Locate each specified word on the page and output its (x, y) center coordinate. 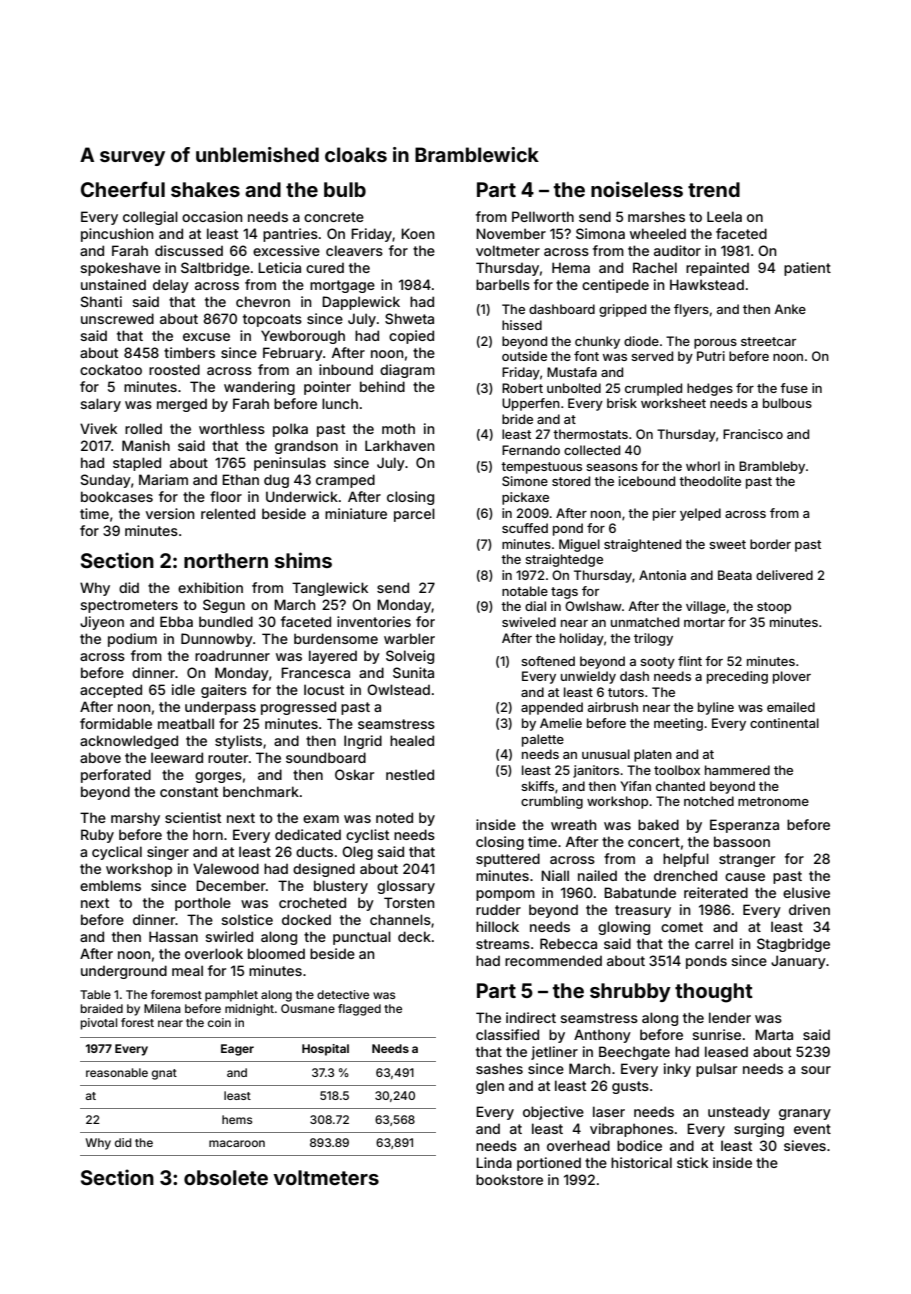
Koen (418, 233)
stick (692, 1162)
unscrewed (117, 318)
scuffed (525, 528)
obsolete (226, 1177)
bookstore (509, 1179)
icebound (647, 481)
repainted (717, 269)
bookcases (117, 496)
